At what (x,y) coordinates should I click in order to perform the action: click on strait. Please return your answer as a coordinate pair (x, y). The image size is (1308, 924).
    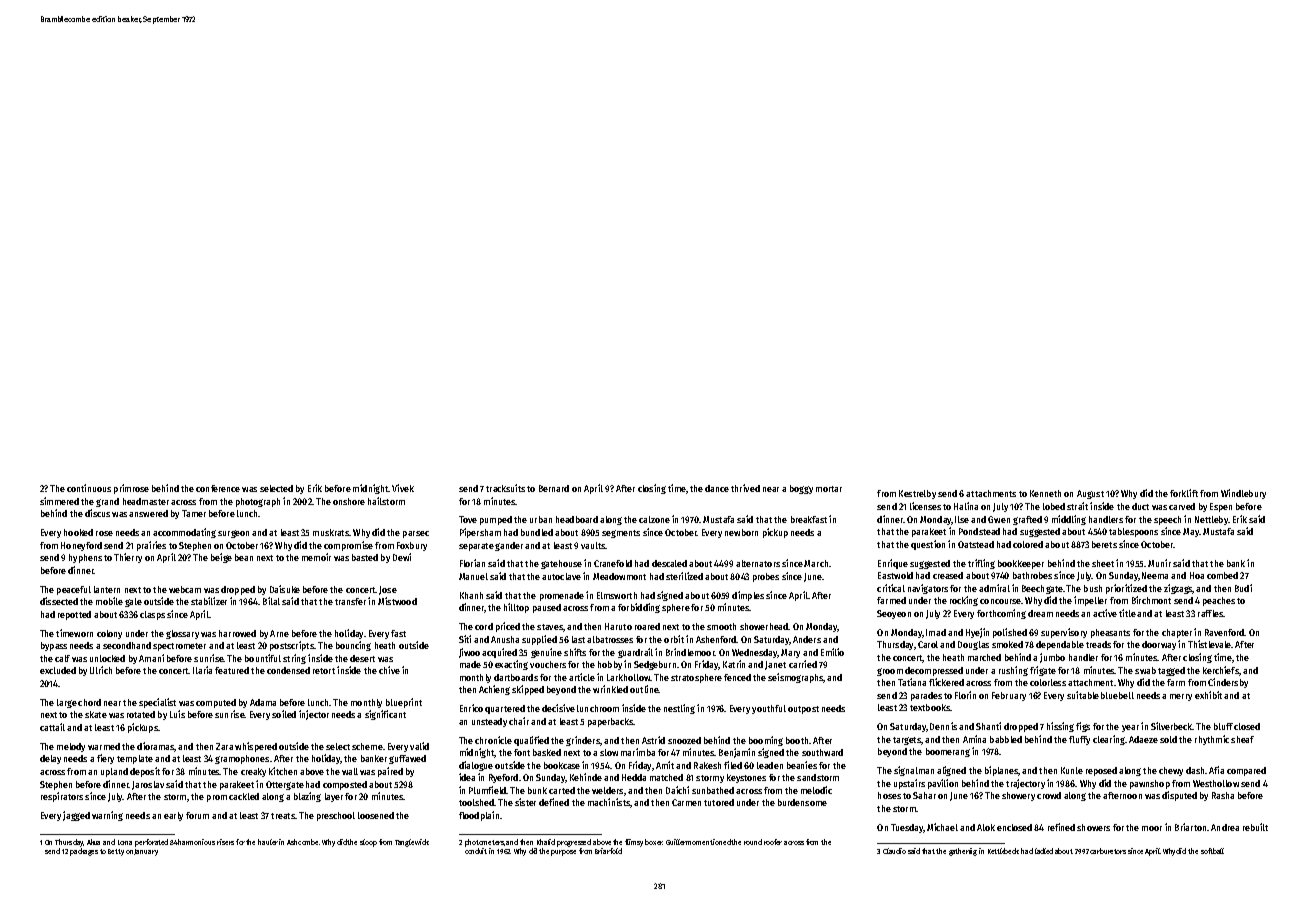
    Looking at the image, I should click on (1077, 506).
